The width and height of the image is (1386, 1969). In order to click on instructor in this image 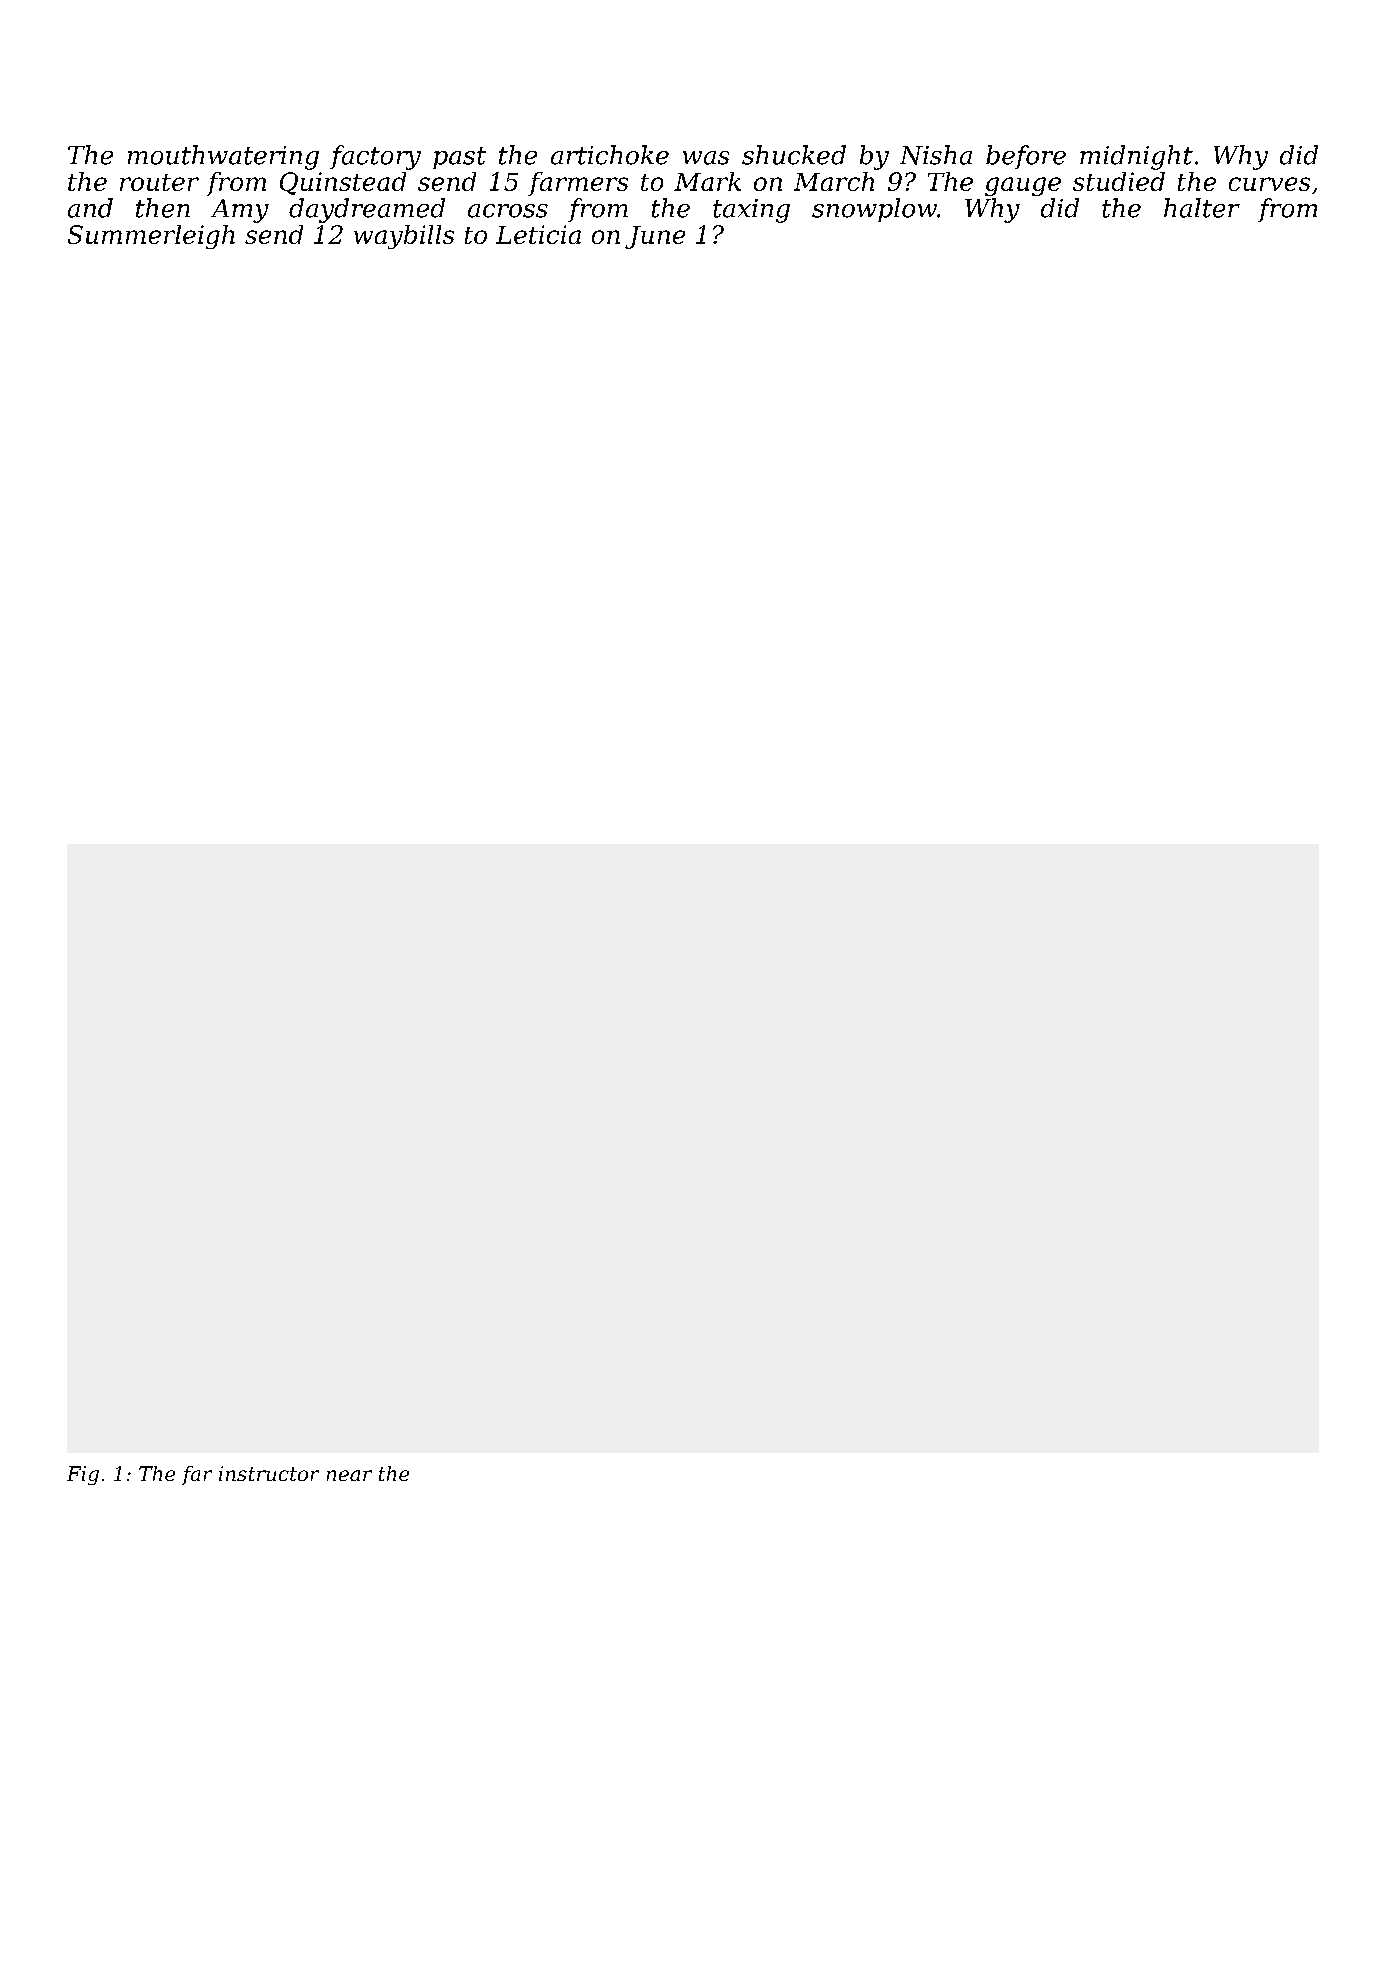, I will do `click(269, 1473)`.
